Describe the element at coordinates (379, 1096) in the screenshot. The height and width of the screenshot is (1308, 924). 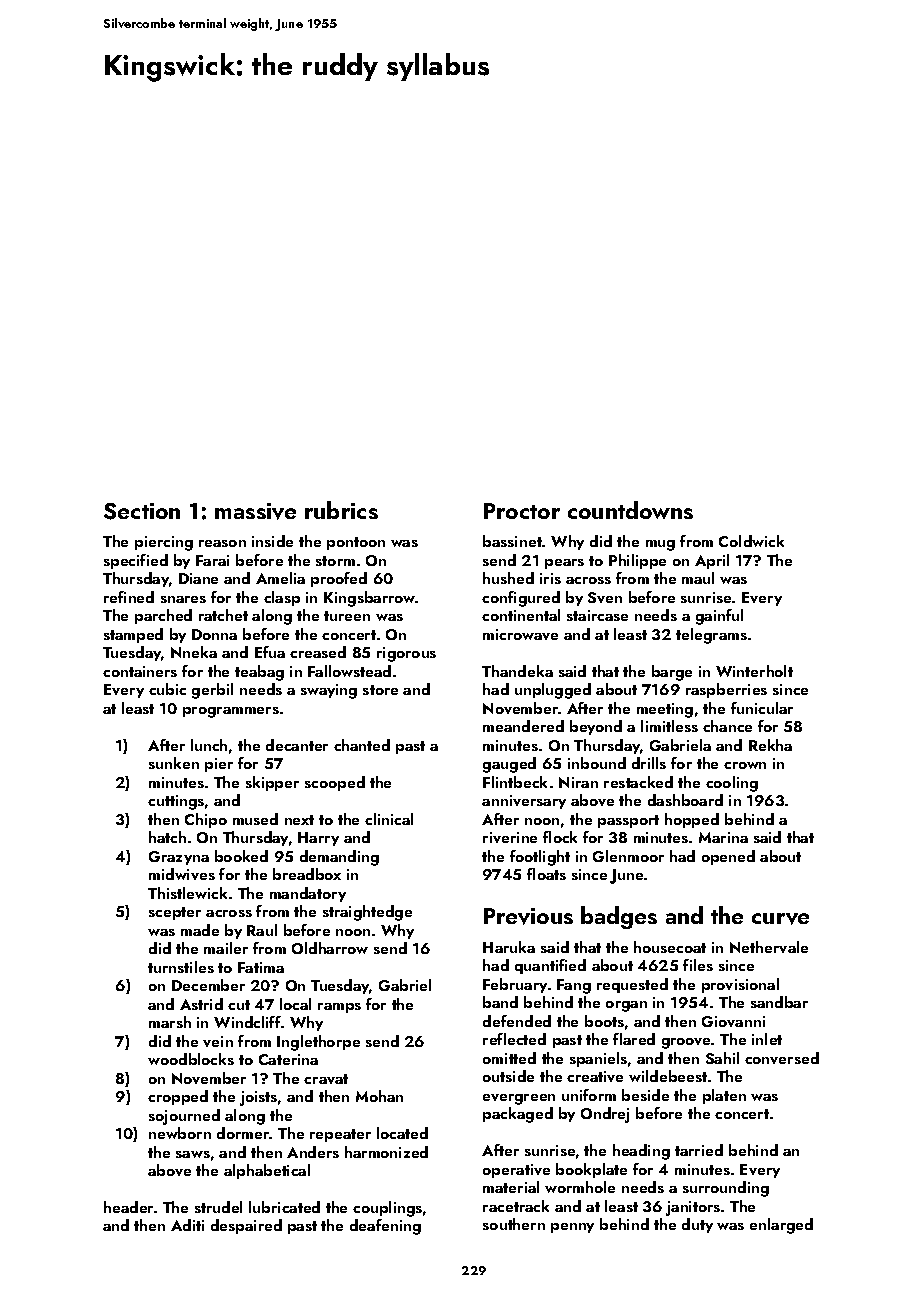
I see `Mohan` at that location.
